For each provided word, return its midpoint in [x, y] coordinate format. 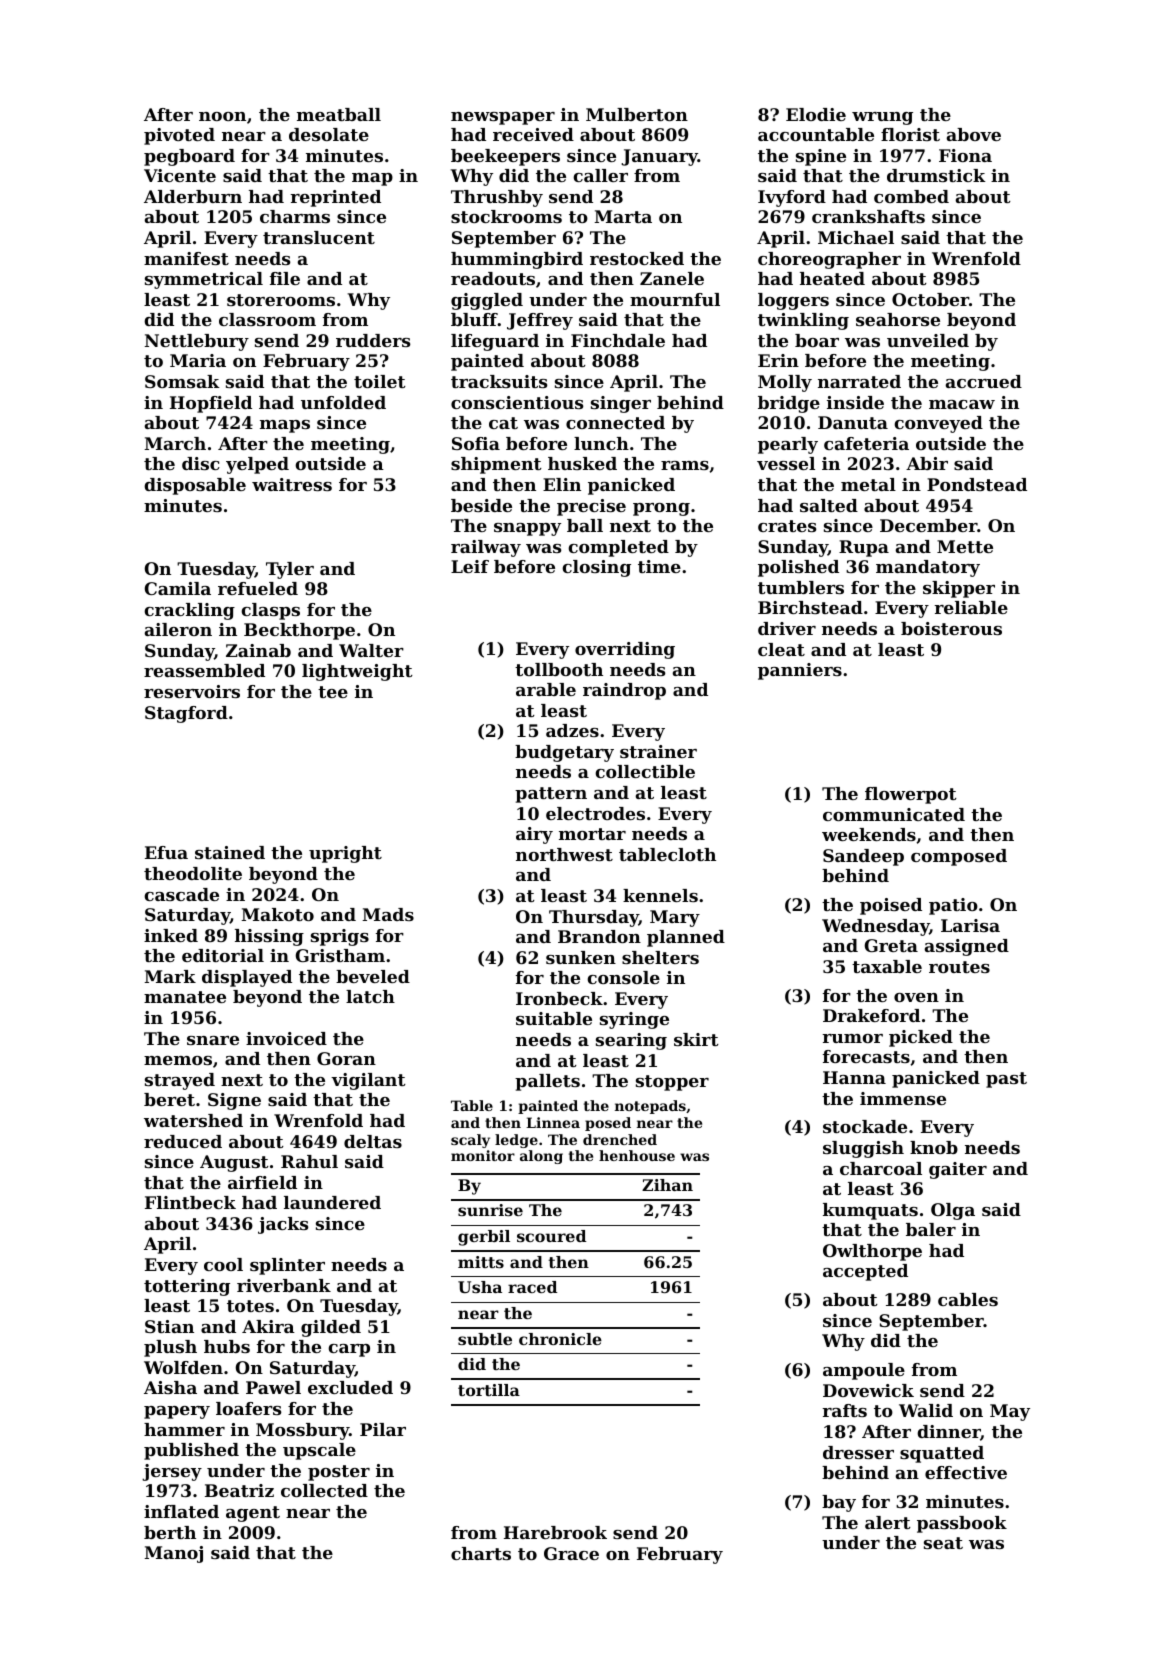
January [659, 157]
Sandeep [863, 857]
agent [253, 1514]
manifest [186, 258]
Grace [571, 1553]
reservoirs [192, 691]
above [974, 134]
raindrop [624, 691]
